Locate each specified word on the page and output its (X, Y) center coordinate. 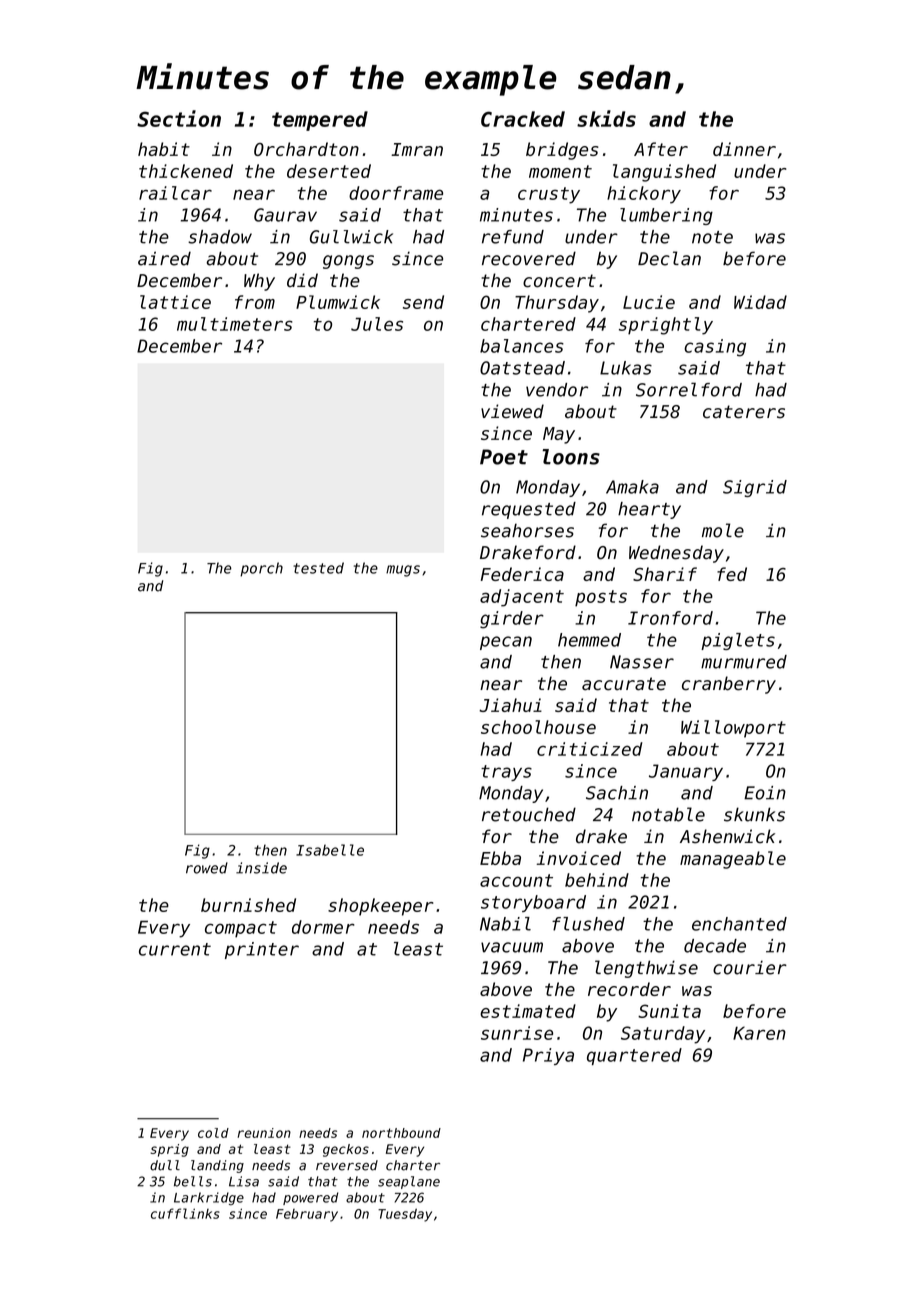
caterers (744, 412)
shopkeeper (380, 907)
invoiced (579, 858)
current (175, 949)
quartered (634, 1056)
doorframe (396, 193)
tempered (320, 121)
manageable (733, 860)
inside (261, 868)
